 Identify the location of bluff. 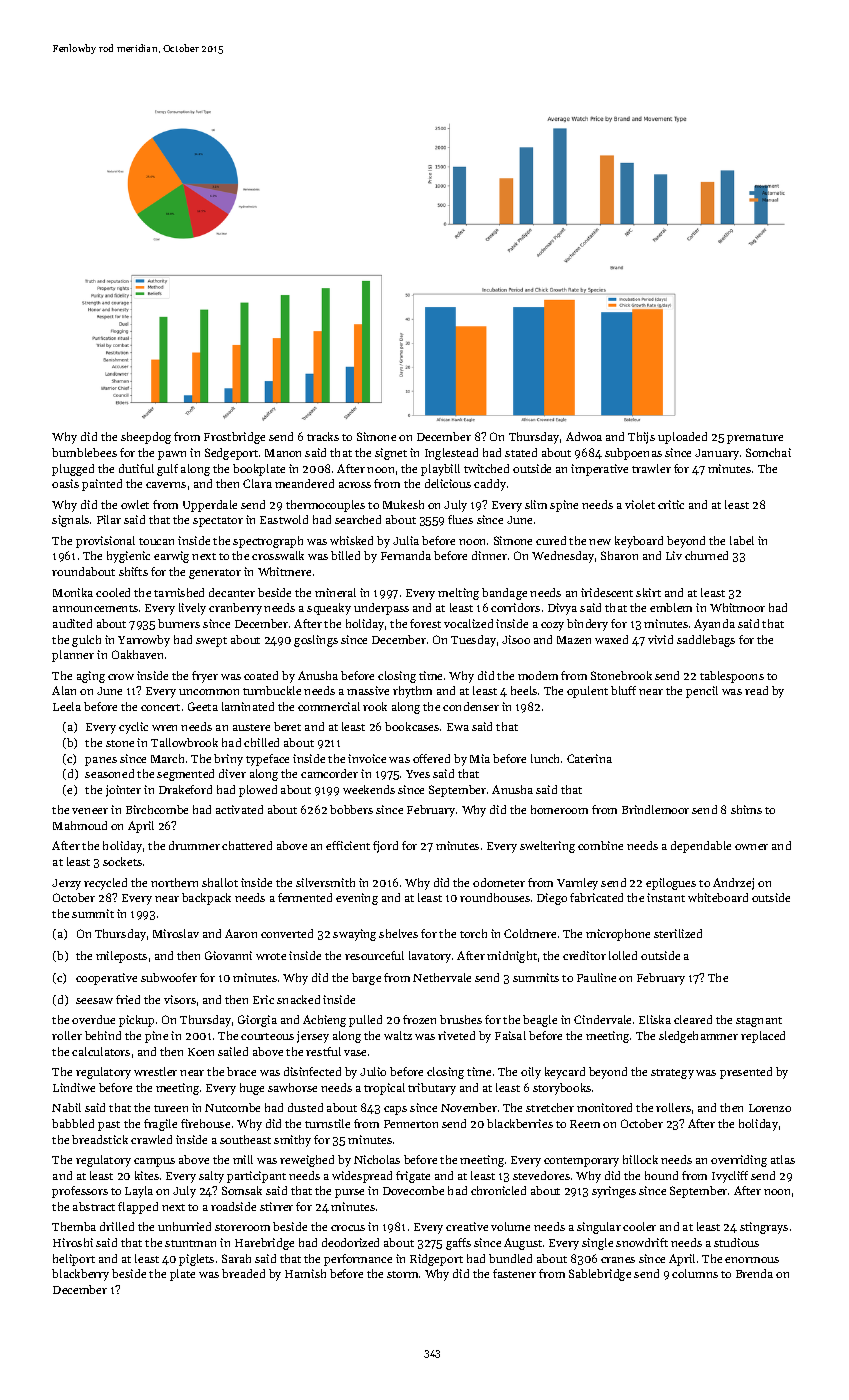
(623, 690).
